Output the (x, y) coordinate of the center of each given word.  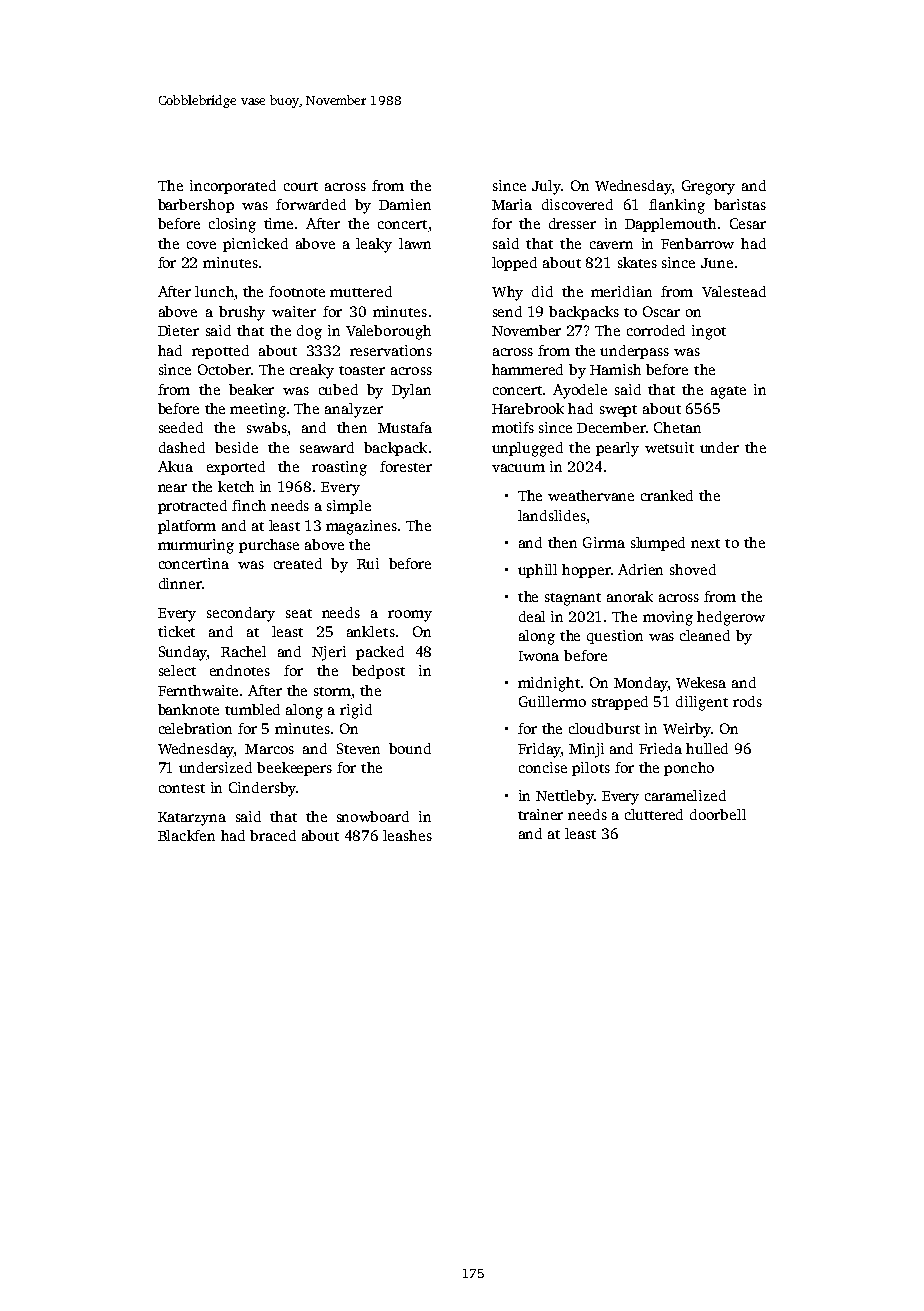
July (546, 187)
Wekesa (701, 682)
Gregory (708, 187)
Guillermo (552, 701)
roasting (339, 468)
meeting (258, 410)
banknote (188, 709)
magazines (361, 527)
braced (273, 835)
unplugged (527, 449)
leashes (407, 835)
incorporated (233, 187)
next (705, 543)
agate (728, 392)
